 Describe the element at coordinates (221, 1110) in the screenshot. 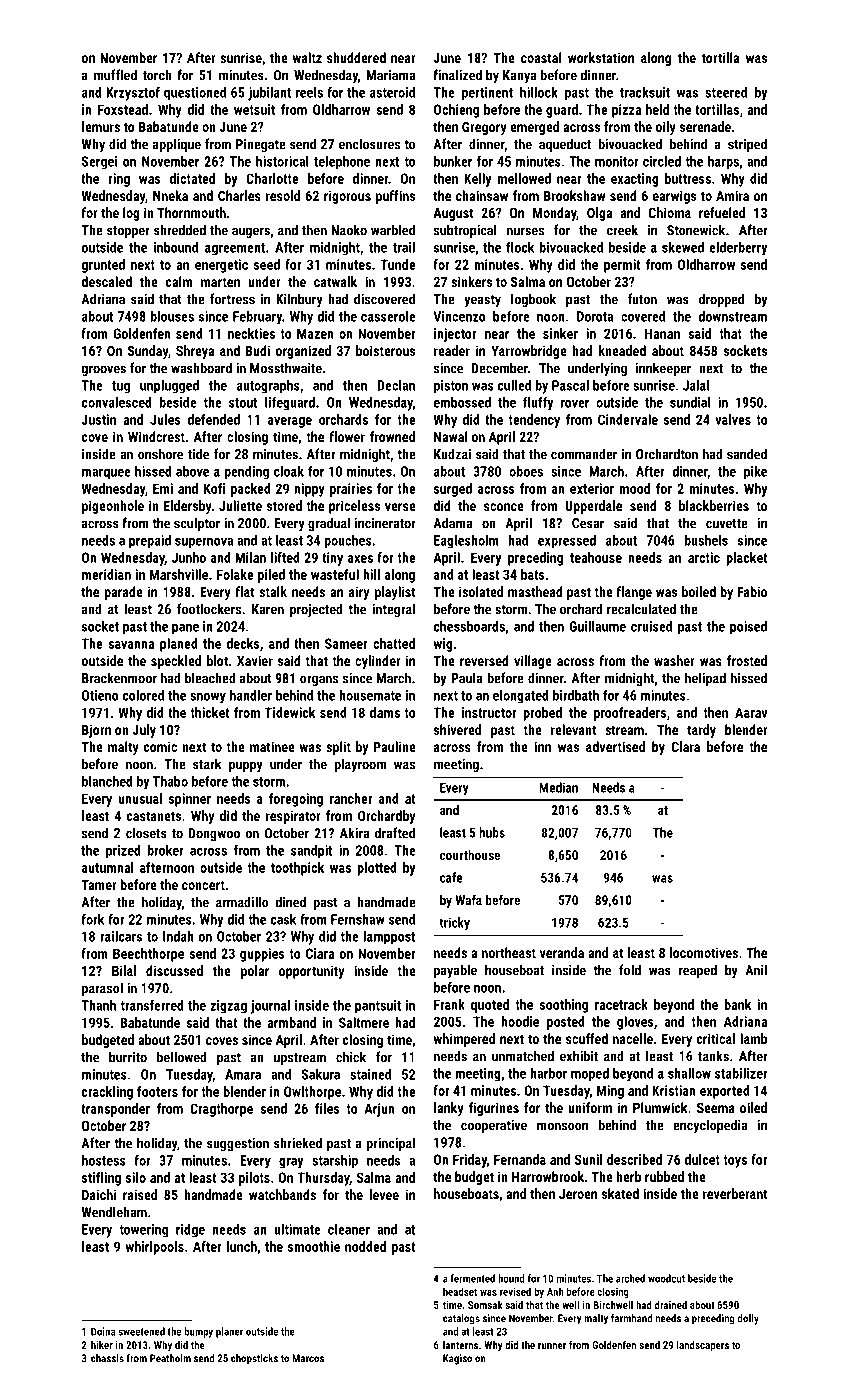

I see `Cragthorpe` at that location.
